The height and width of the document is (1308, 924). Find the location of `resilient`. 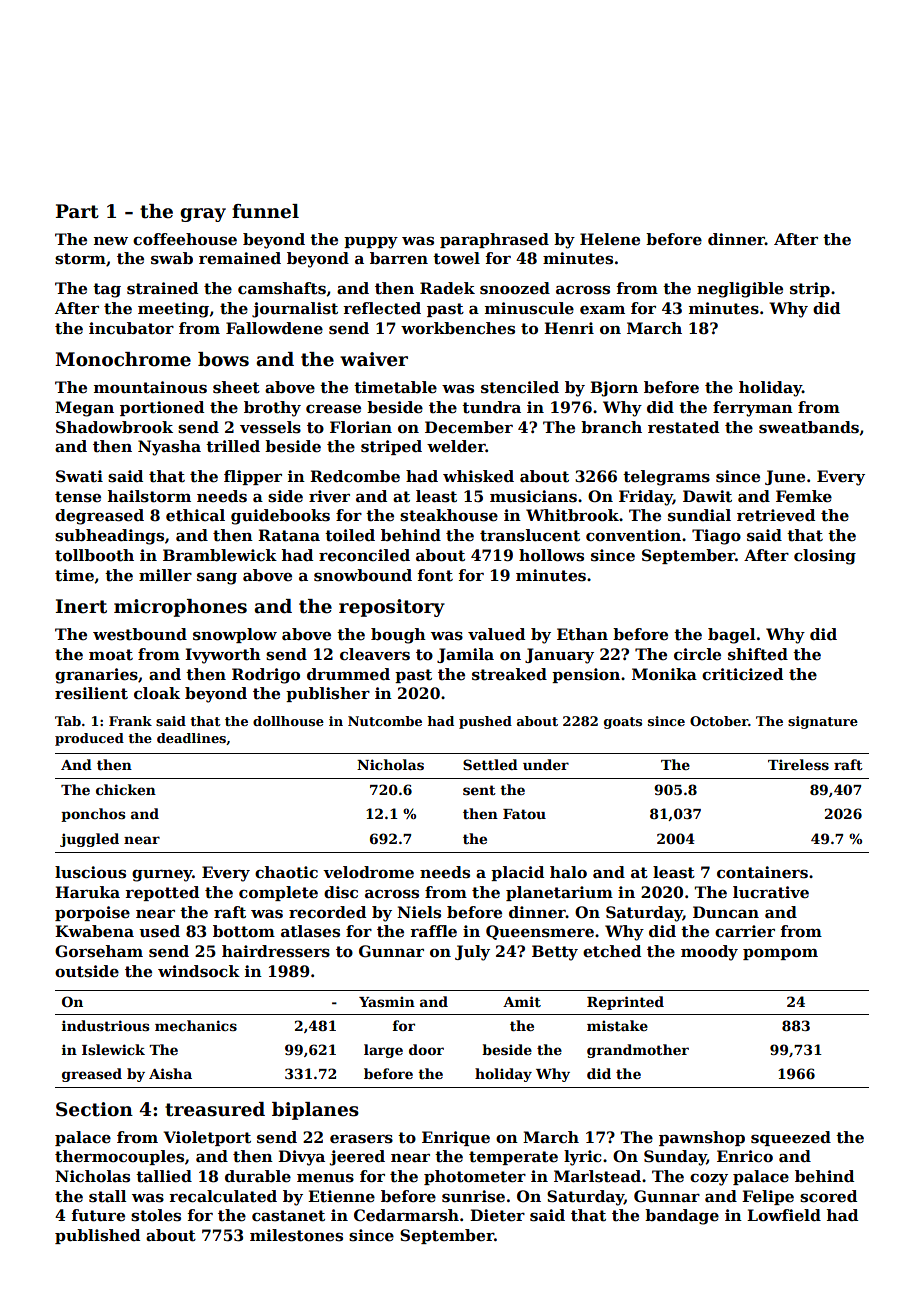

resilient is located at coordinates (91, 693).
